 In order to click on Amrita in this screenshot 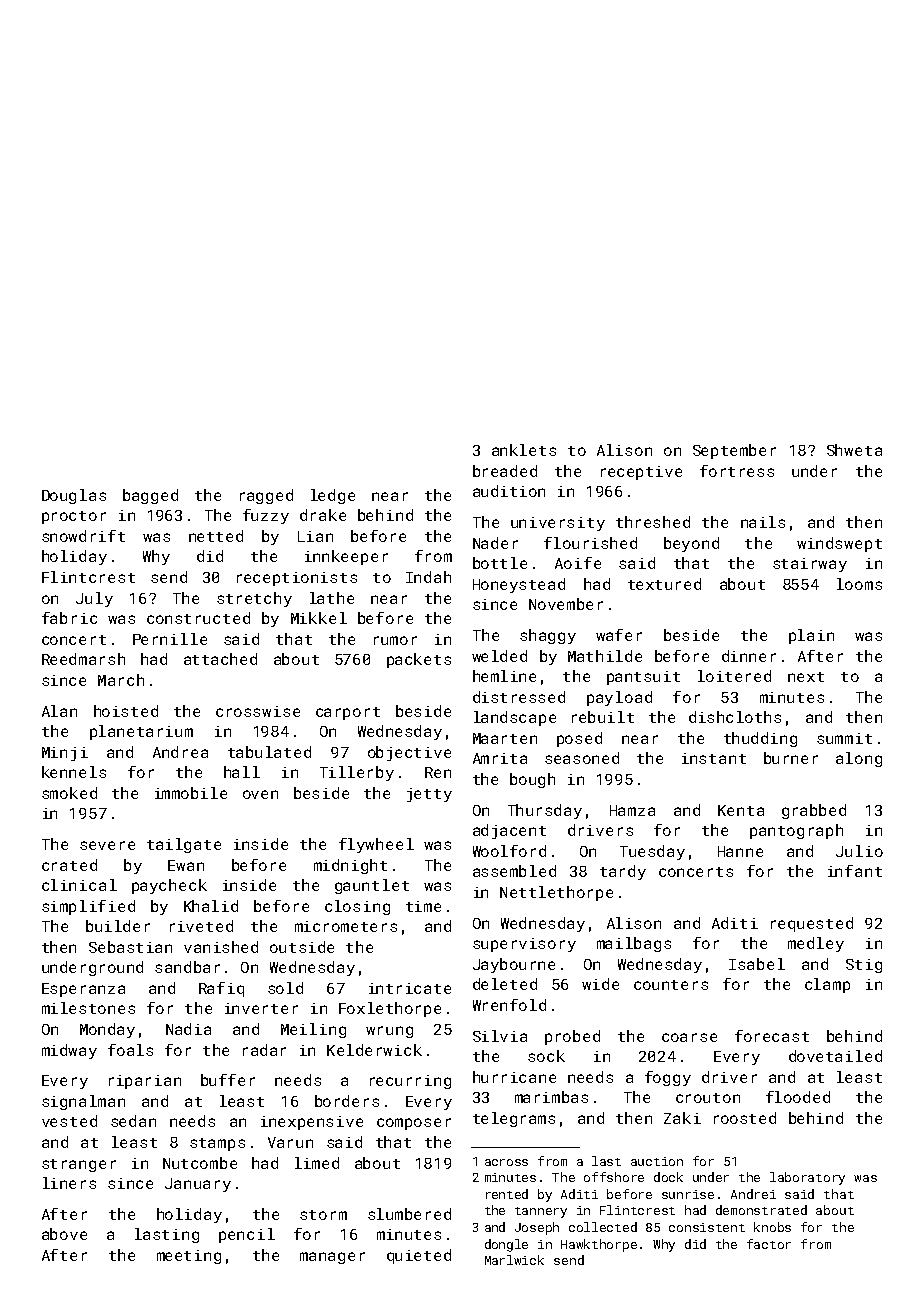, I will do `click(500, 758)`.
